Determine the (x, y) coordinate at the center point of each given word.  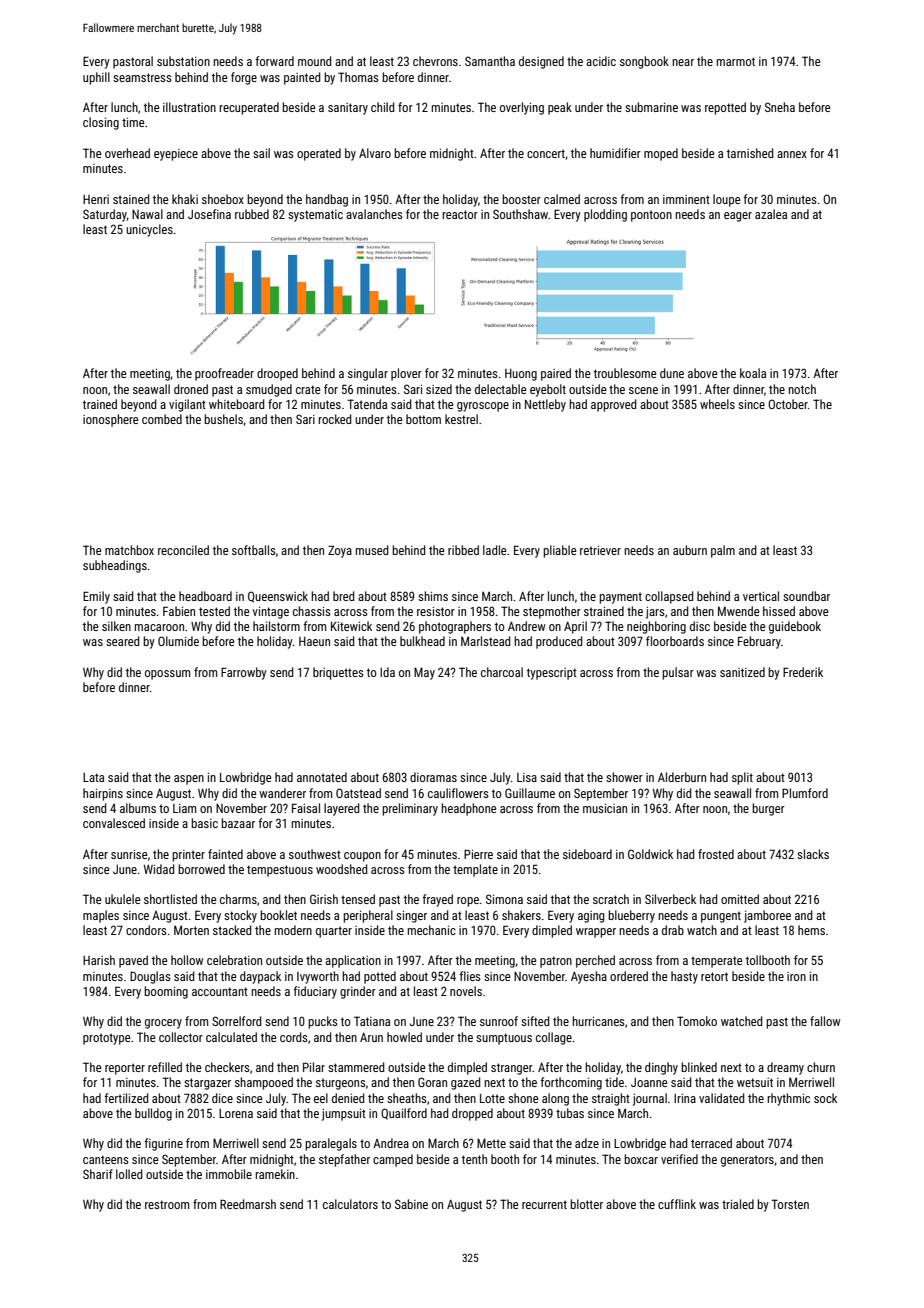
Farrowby (244, 673)
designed (541, 62)
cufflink (677, 1204)
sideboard (587, 854)
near (683, 62)
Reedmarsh (248, 1204)
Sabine (411, 1204)
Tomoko (697, 1021)
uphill (96, 78)
